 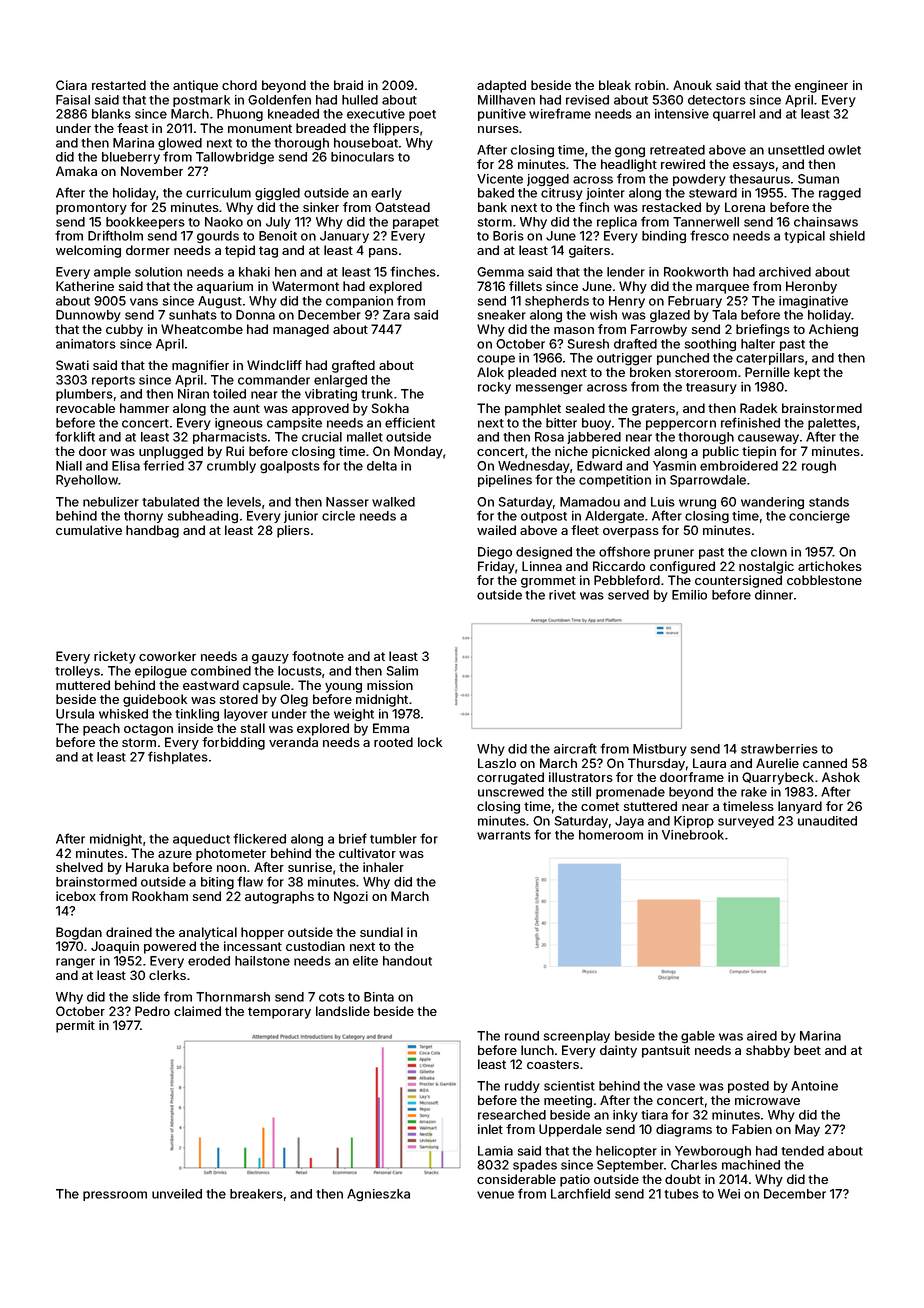 I want to click on sneaker, so click(x=502, y=315).
